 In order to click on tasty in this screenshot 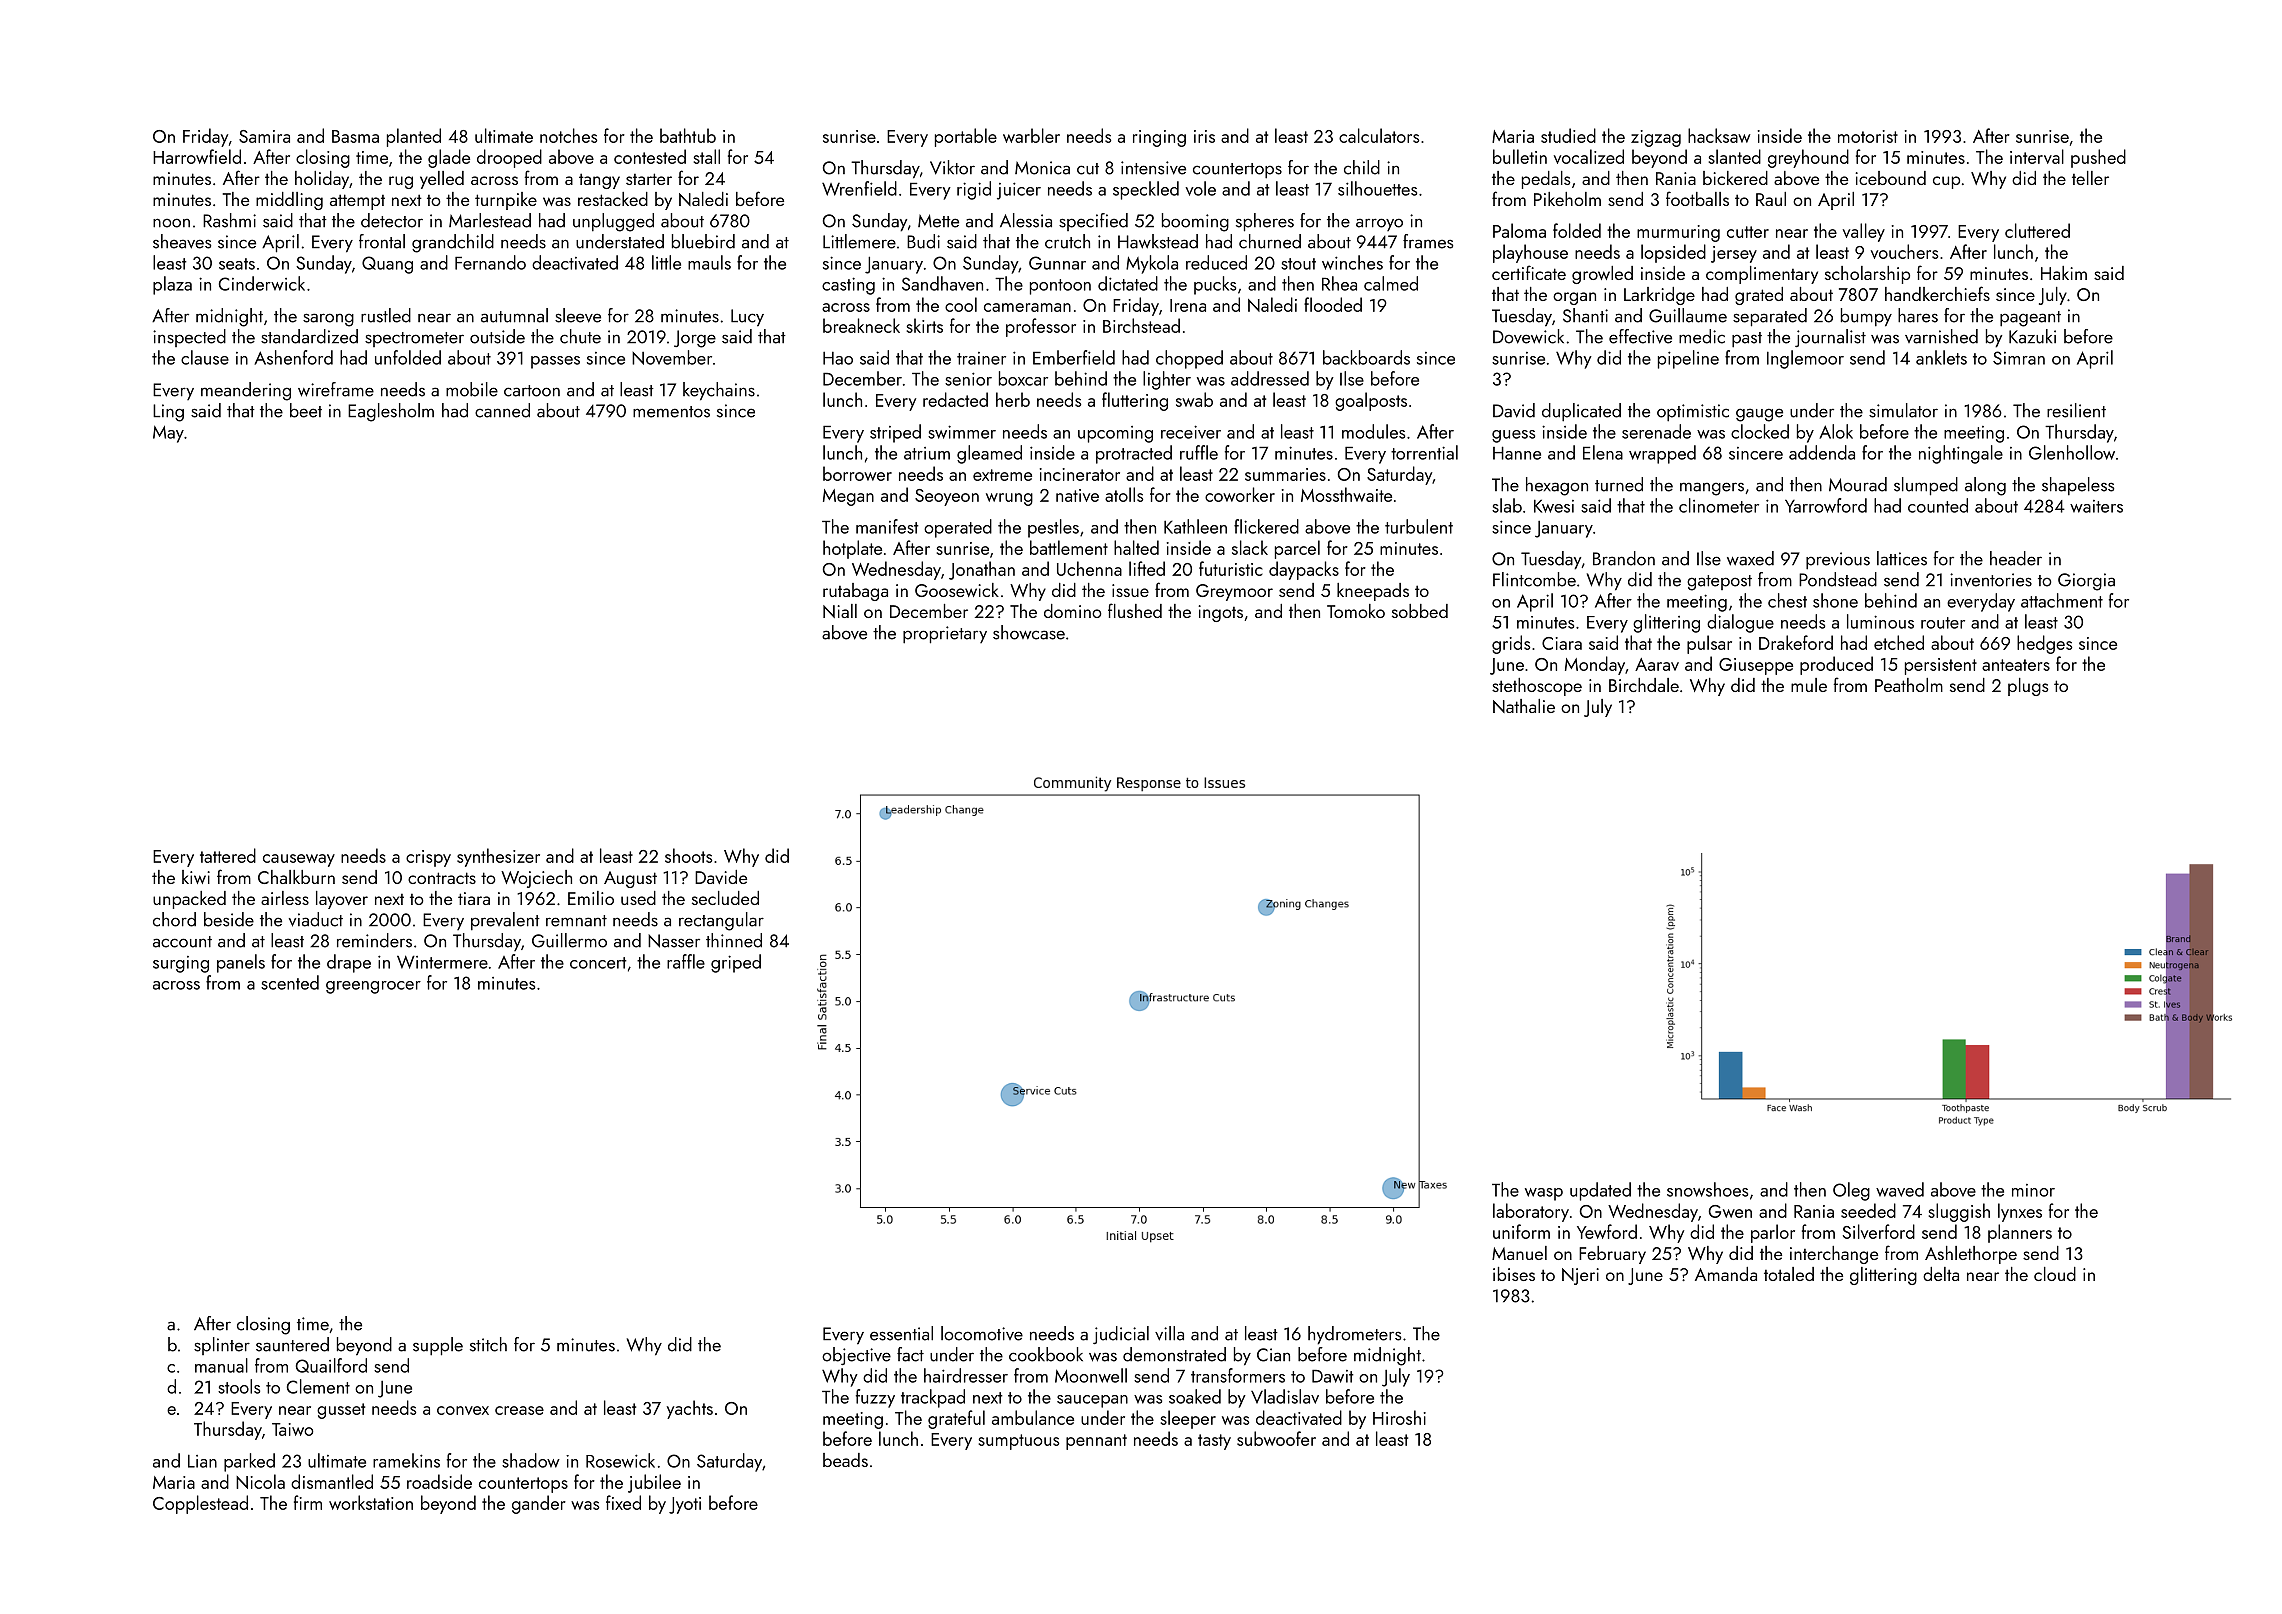, I will do `click(1214, 1442)`.
